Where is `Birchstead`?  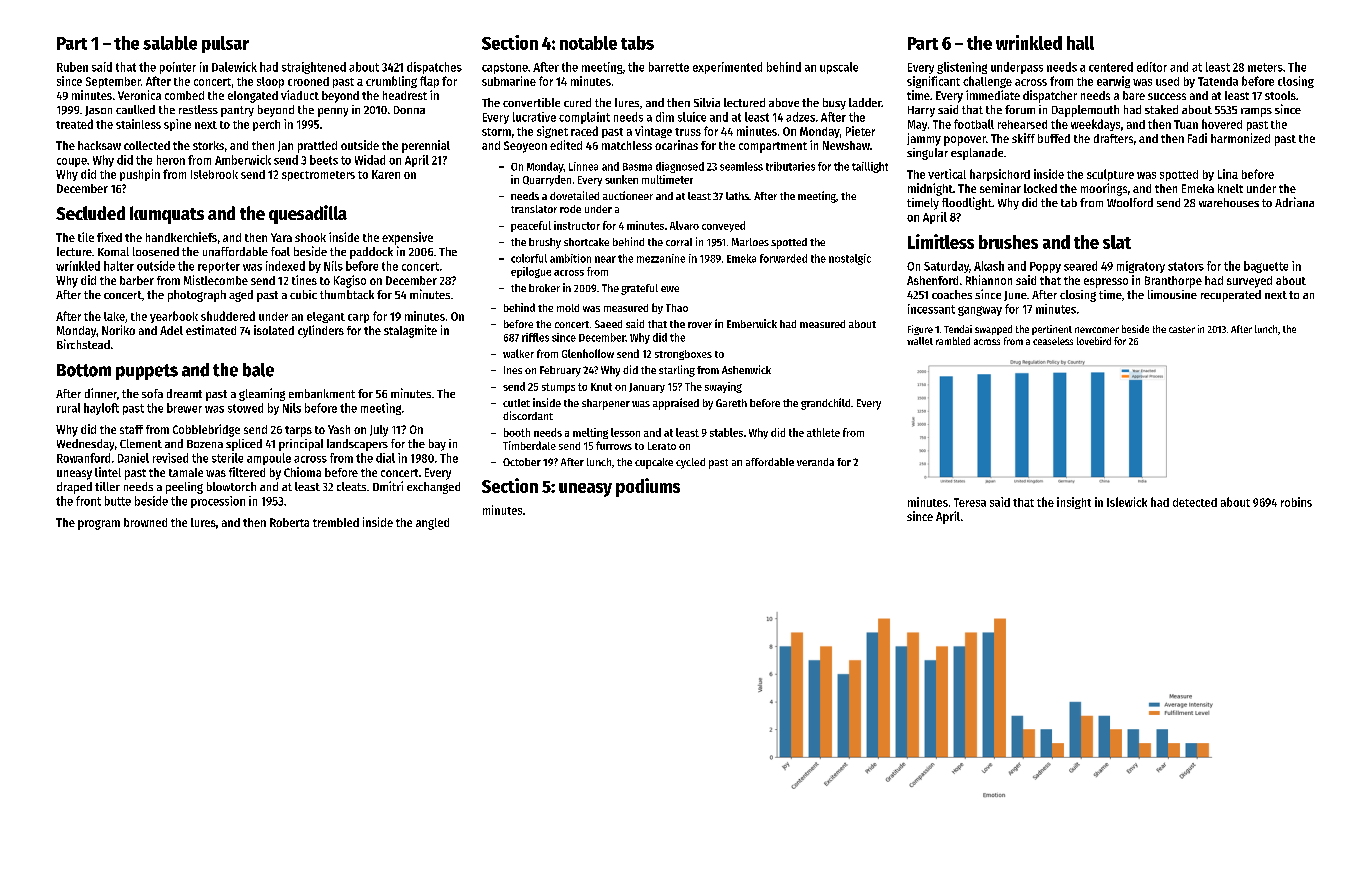
Birchstead is located at coordinates (83, 344).
